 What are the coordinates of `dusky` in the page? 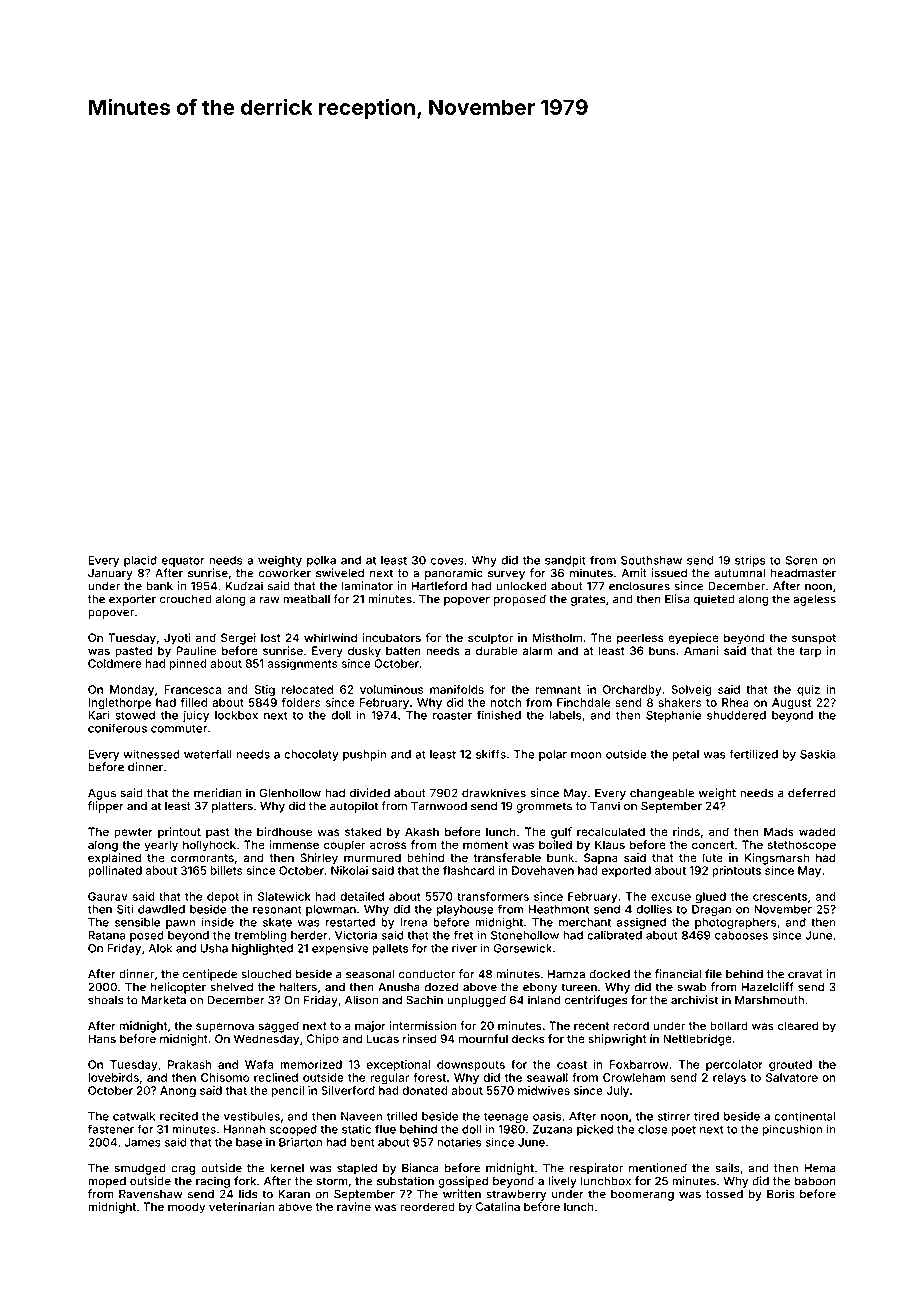 It's located at (364, 652).
